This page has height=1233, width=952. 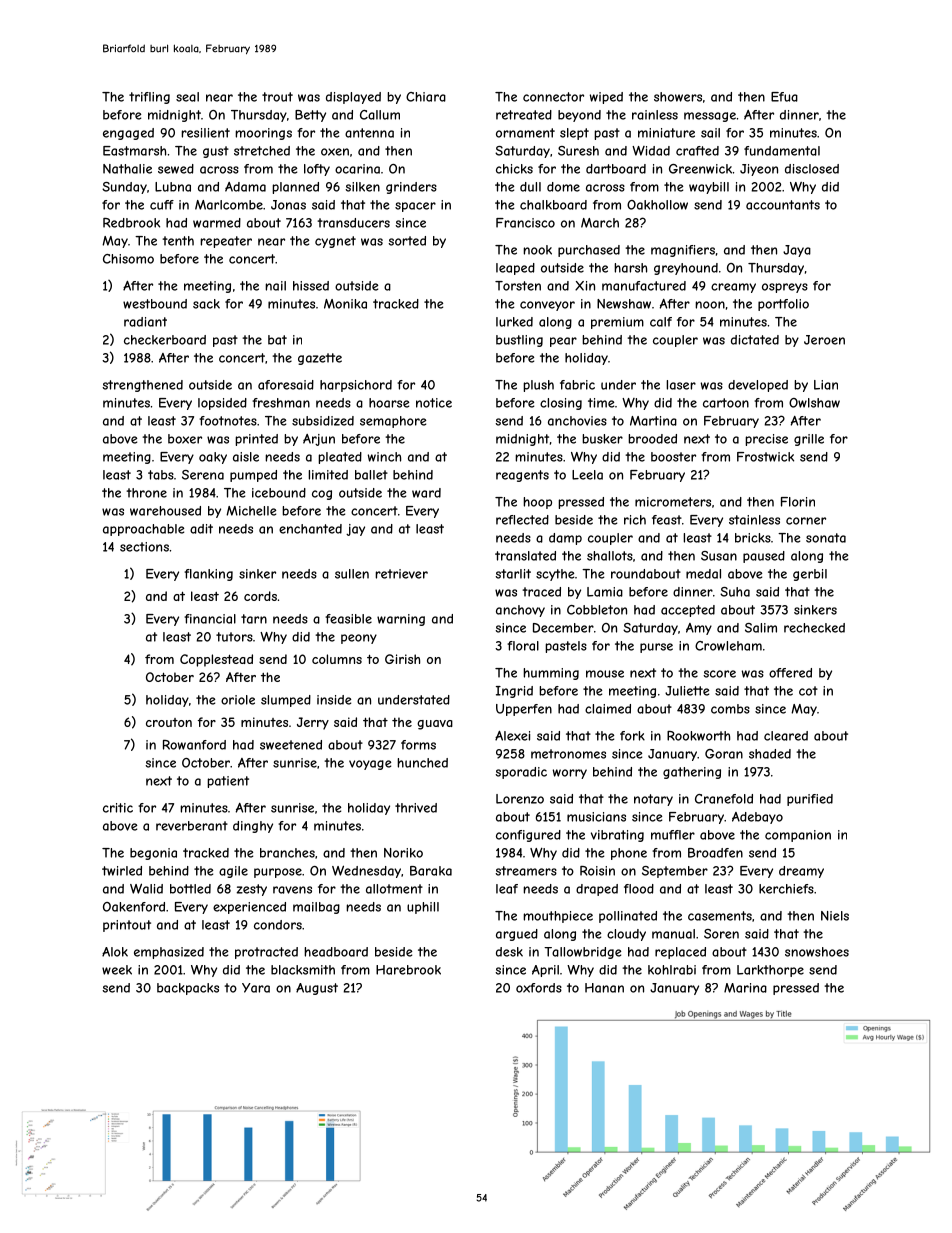 I want to click on humming, so click(x=551, y=674).
